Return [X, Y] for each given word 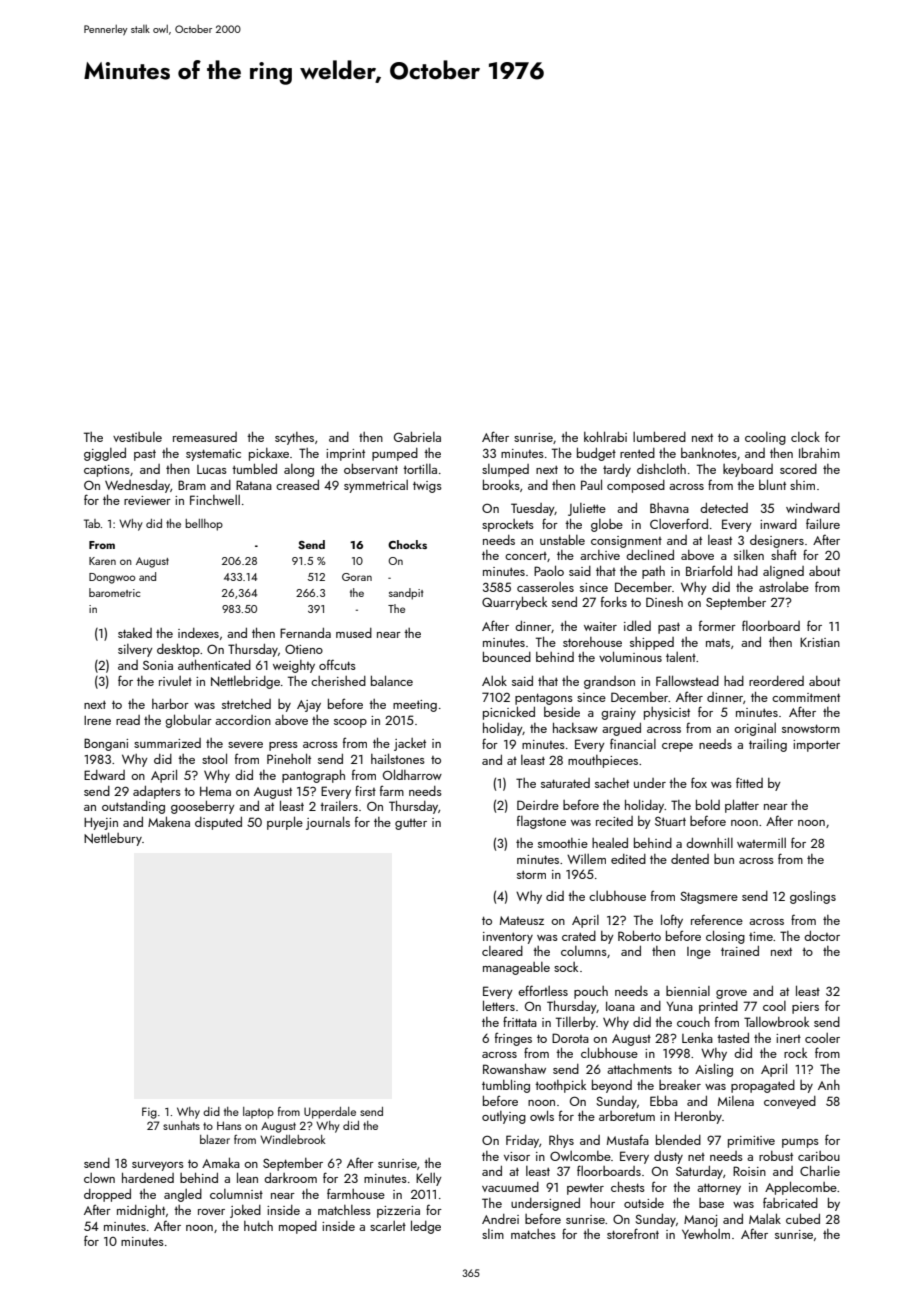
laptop [258, 1113]
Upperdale [330, 1113]
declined [650, 554]
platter [742, 806]
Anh [829, 1085]
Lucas [212, 469]
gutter [411, 824]
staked [135, 633]
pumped [395, 454]
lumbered [659, 437]
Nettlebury [113, 839]
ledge [426, 1227]
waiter [600, 626]
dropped [107, 1195]
